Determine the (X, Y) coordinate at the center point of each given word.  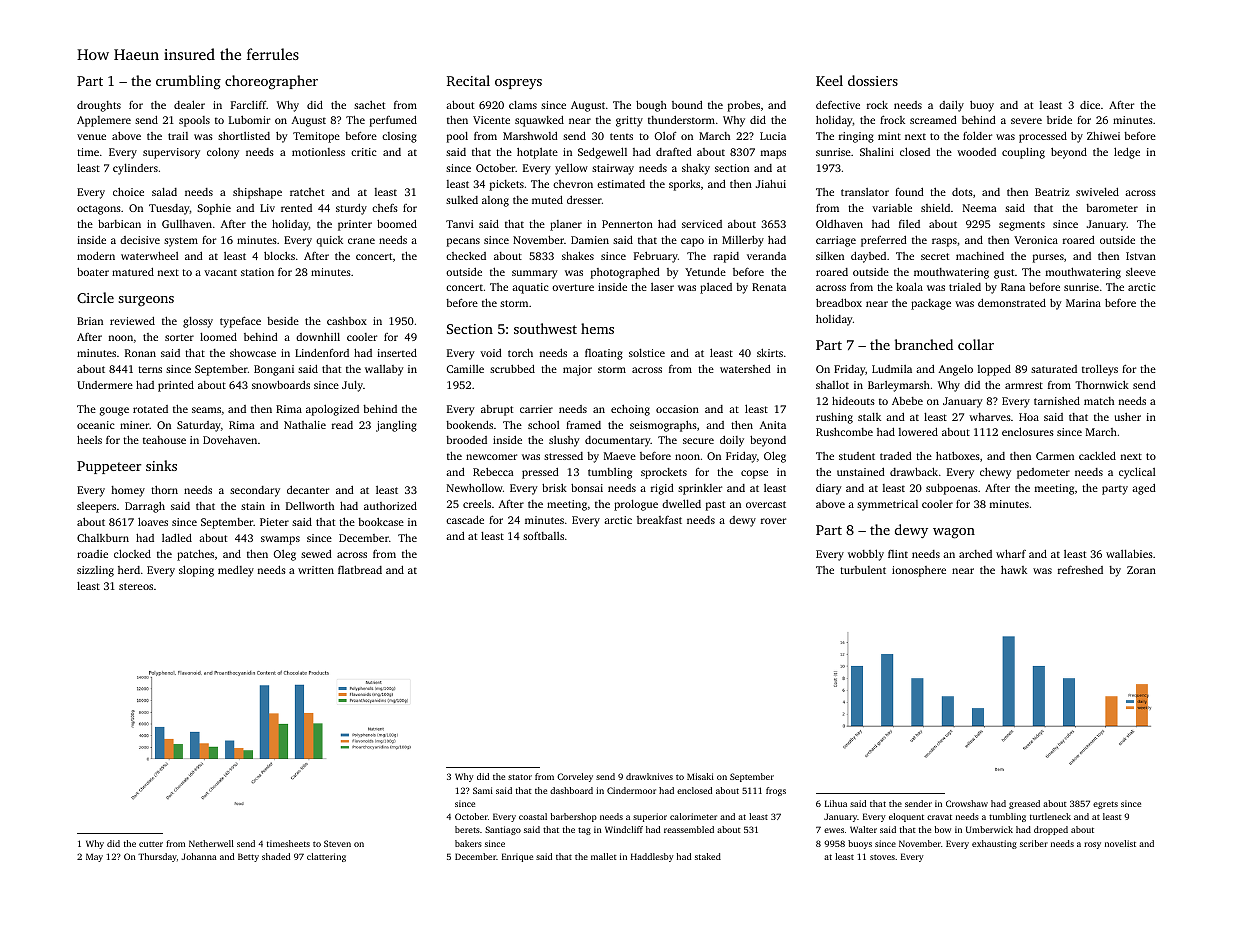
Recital (468, 80)
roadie (92, 554)
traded (896, 456)
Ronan (140, 353)
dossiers (873, 80)
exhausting (994, 844)
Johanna (199, 856)
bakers (468, 843)
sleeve (1141, 272)
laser (662, 287)
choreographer (271, 82)
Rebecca (493, 472)
